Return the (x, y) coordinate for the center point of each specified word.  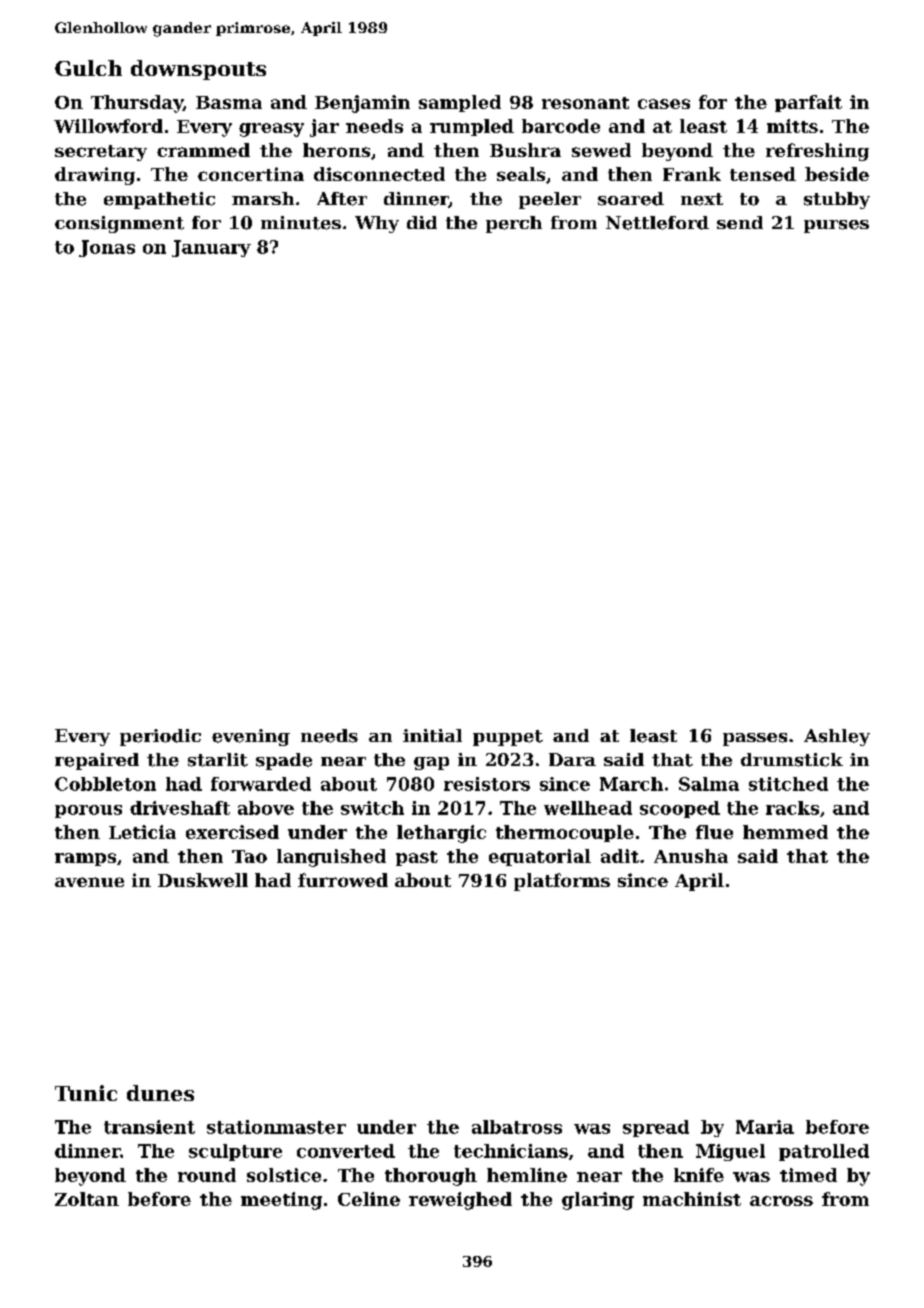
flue (714, 832)
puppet (508, 738)
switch (372, 808)
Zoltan (87, 1199)
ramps (85, 859)
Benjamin (362, 104)
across (781, 1201)
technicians (511, 1151)
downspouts (198, 70)
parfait (808, 103)
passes (755, 739)
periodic (160, 737)
